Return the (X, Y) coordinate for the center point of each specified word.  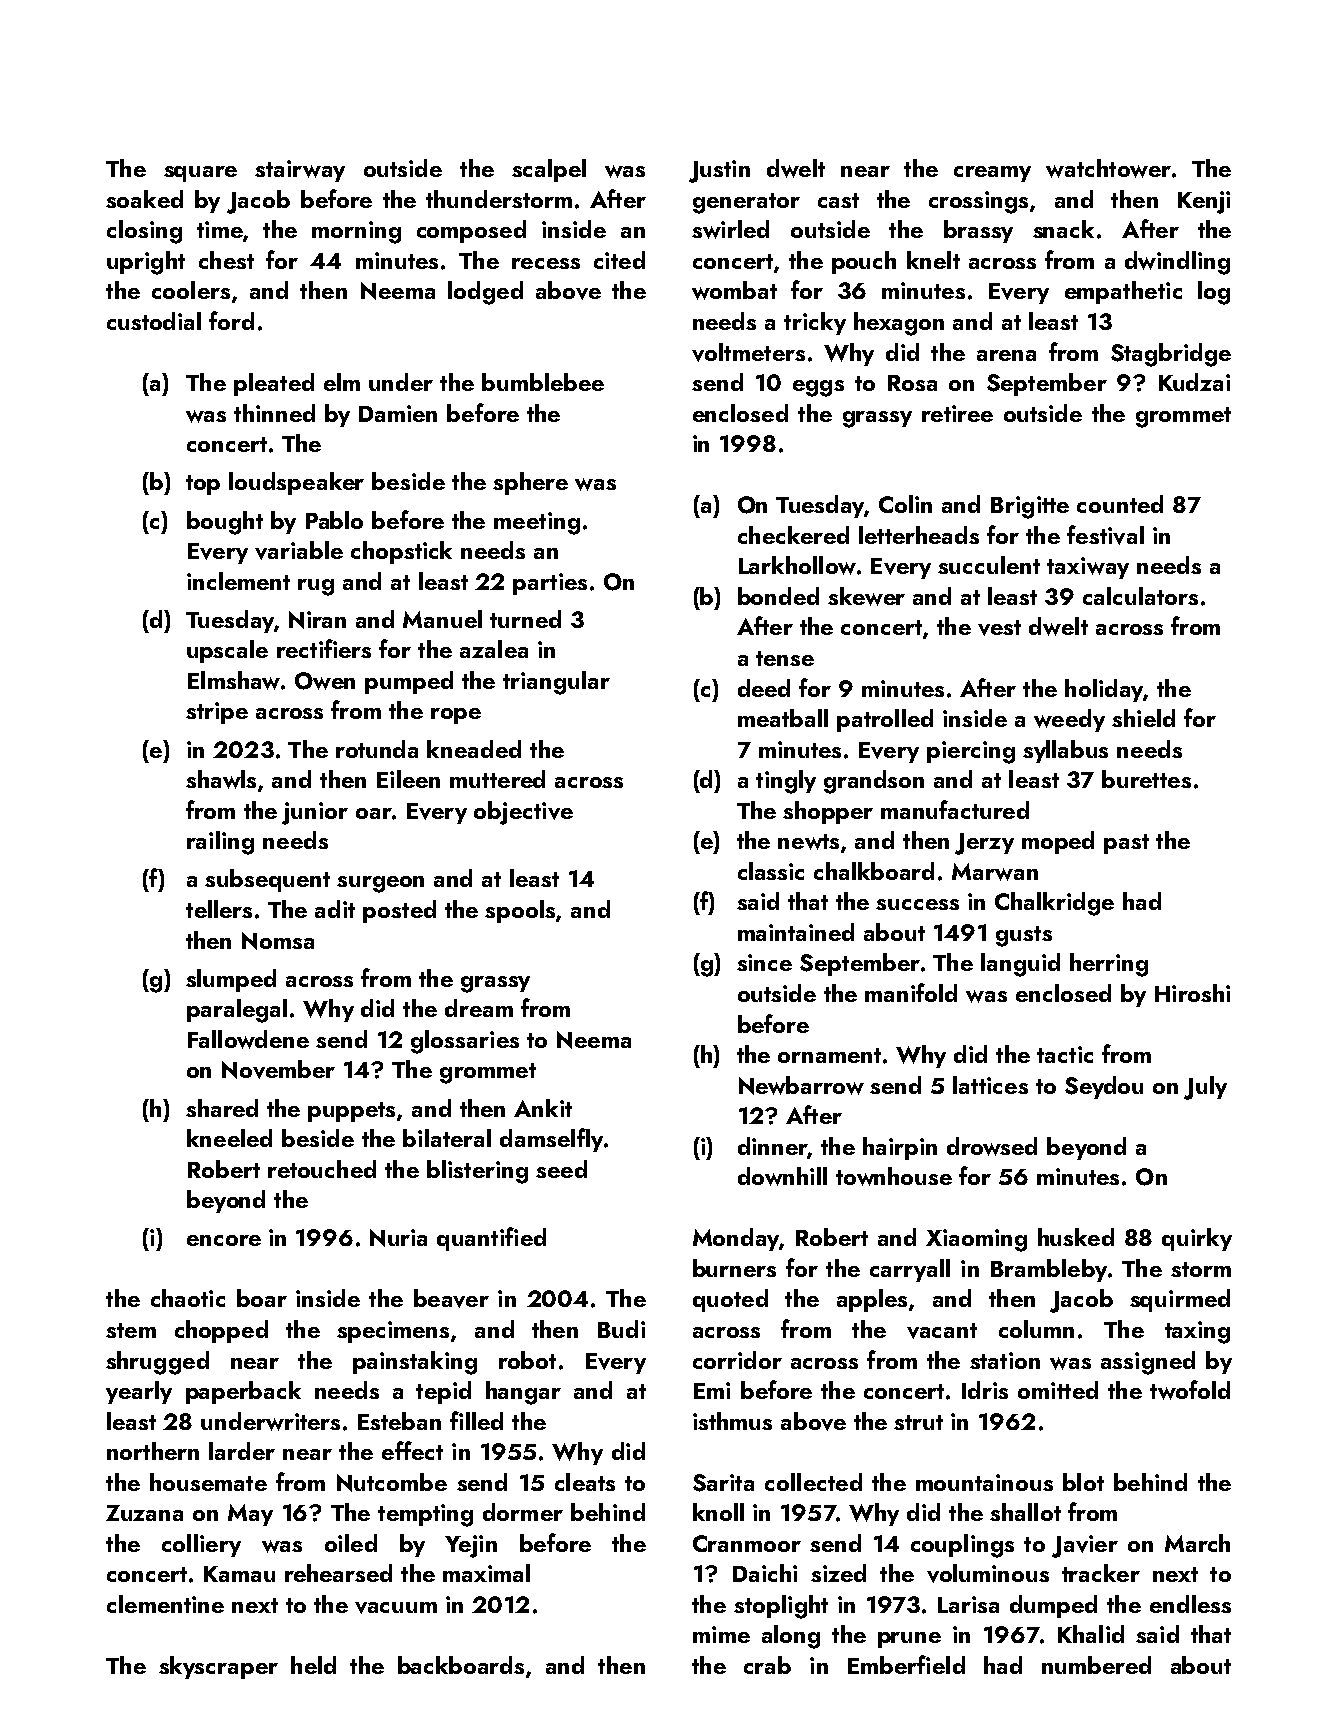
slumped (231, 980)
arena (1006, 355)
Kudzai (1194, 382)
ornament (829, 1055)
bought (225, 523)
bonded (778, 596)
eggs (818, 388)
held (313, 1665)
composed (471, 231)
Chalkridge (1054, 904)
